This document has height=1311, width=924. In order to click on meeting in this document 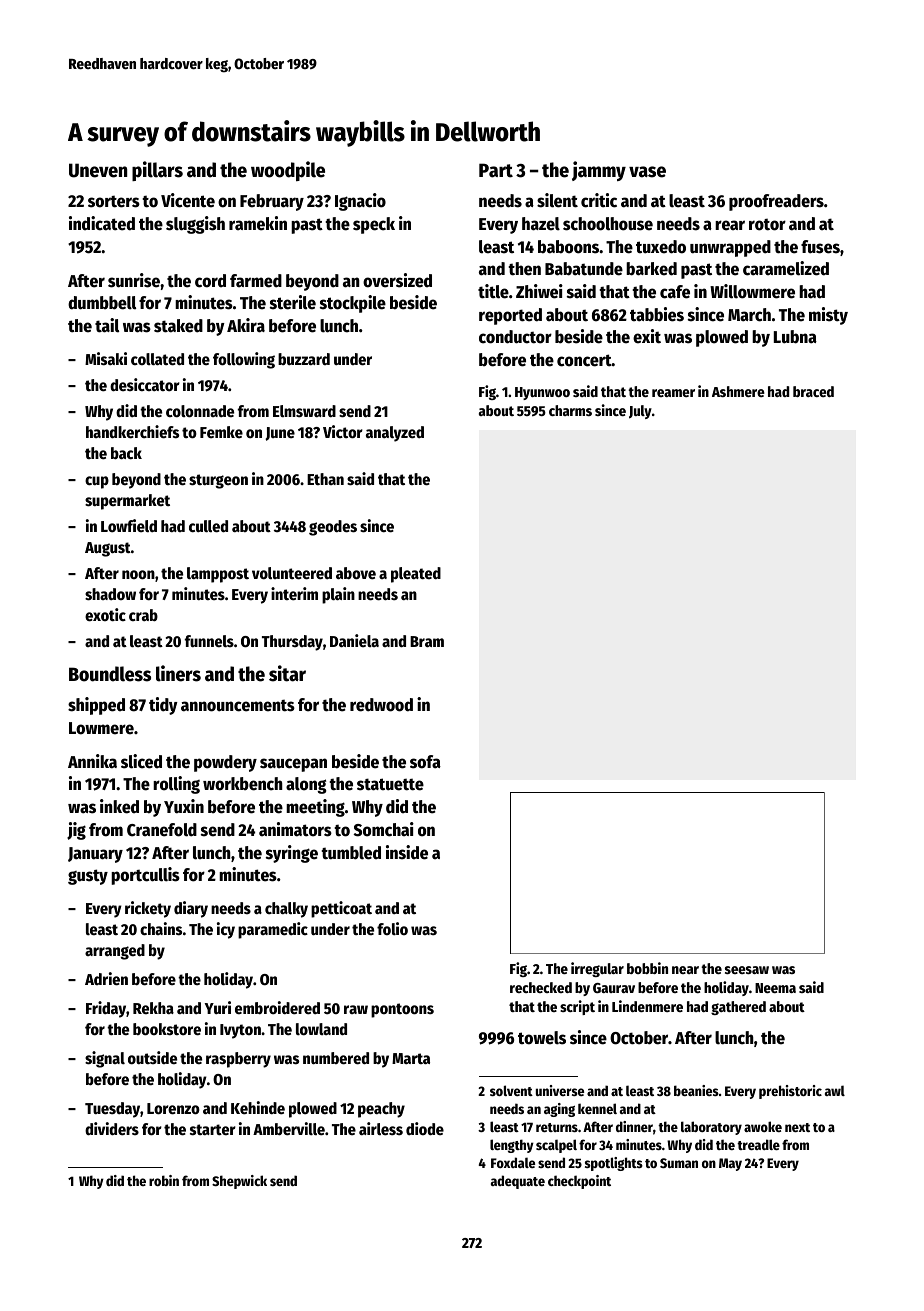, I will do `click(315, 808)`.
